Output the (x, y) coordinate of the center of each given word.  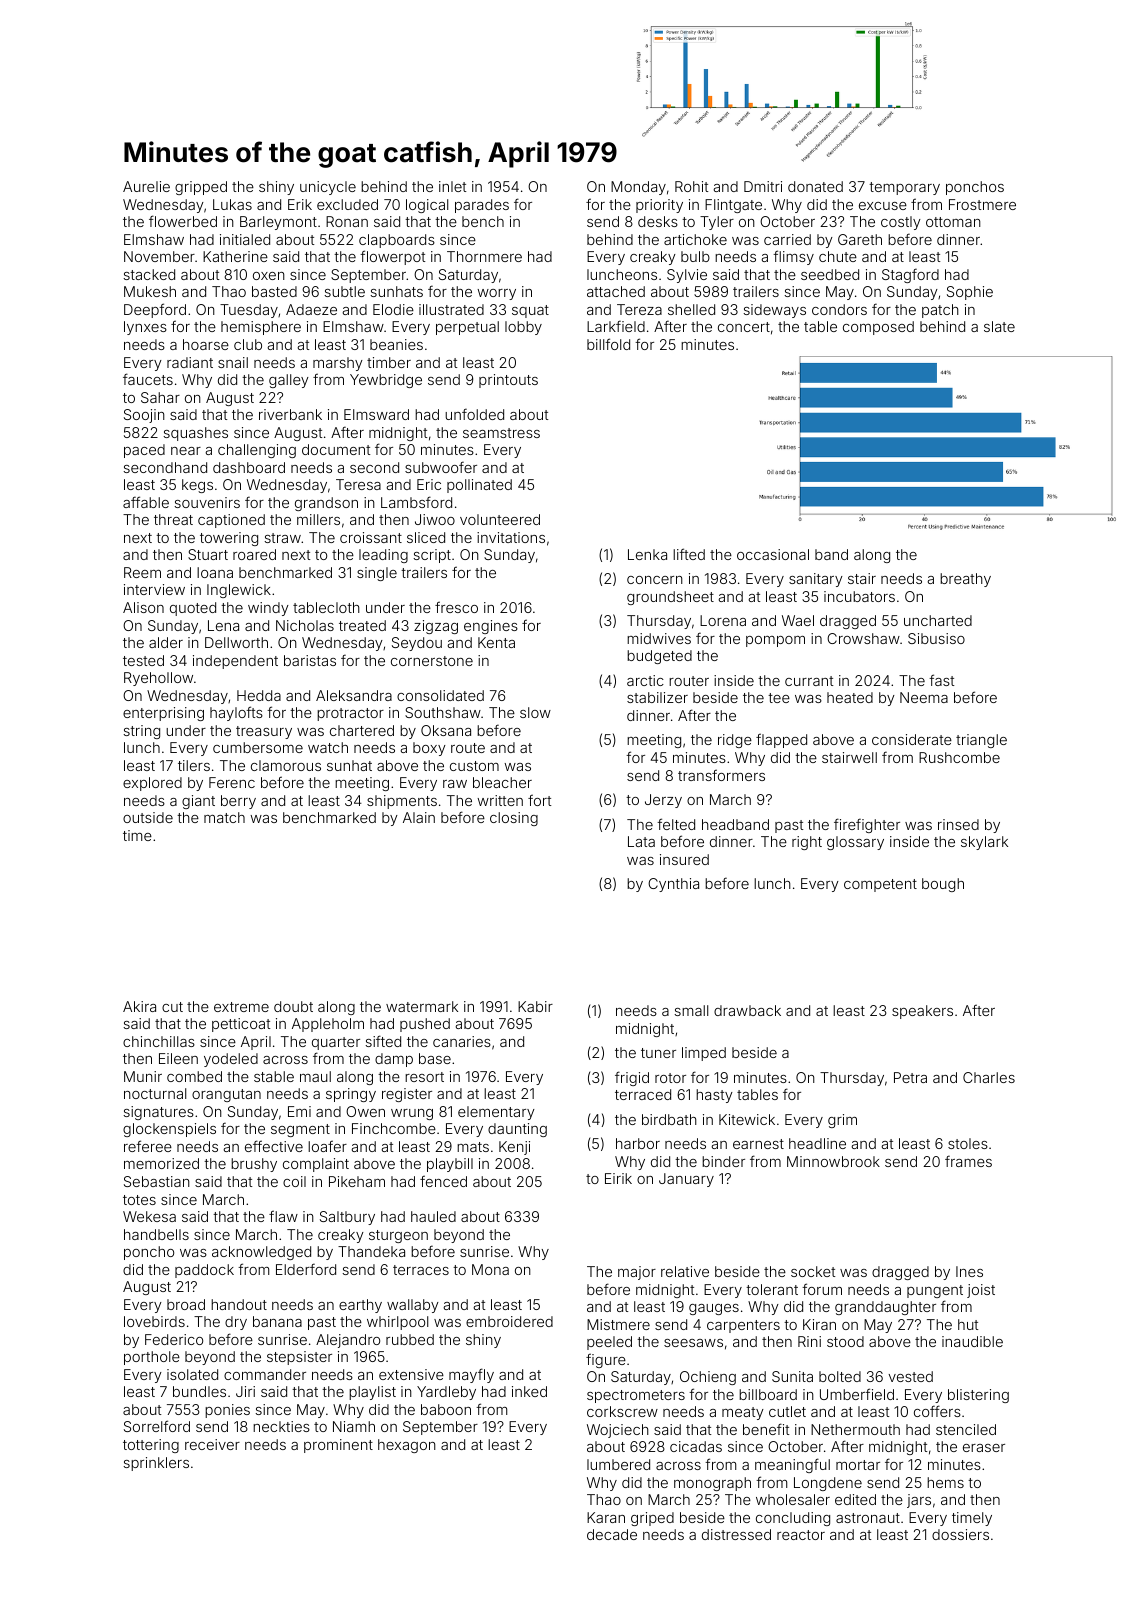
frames (968, 1161)
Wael (798, 620)
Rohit (691, 186)
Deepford (155, 310)
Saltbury (347, 1218)
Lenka (647, 554)
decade (612, 1534)
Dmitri (763, 186)
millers (318, 519)
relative (685, 1271)
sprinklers (156, 1464)
